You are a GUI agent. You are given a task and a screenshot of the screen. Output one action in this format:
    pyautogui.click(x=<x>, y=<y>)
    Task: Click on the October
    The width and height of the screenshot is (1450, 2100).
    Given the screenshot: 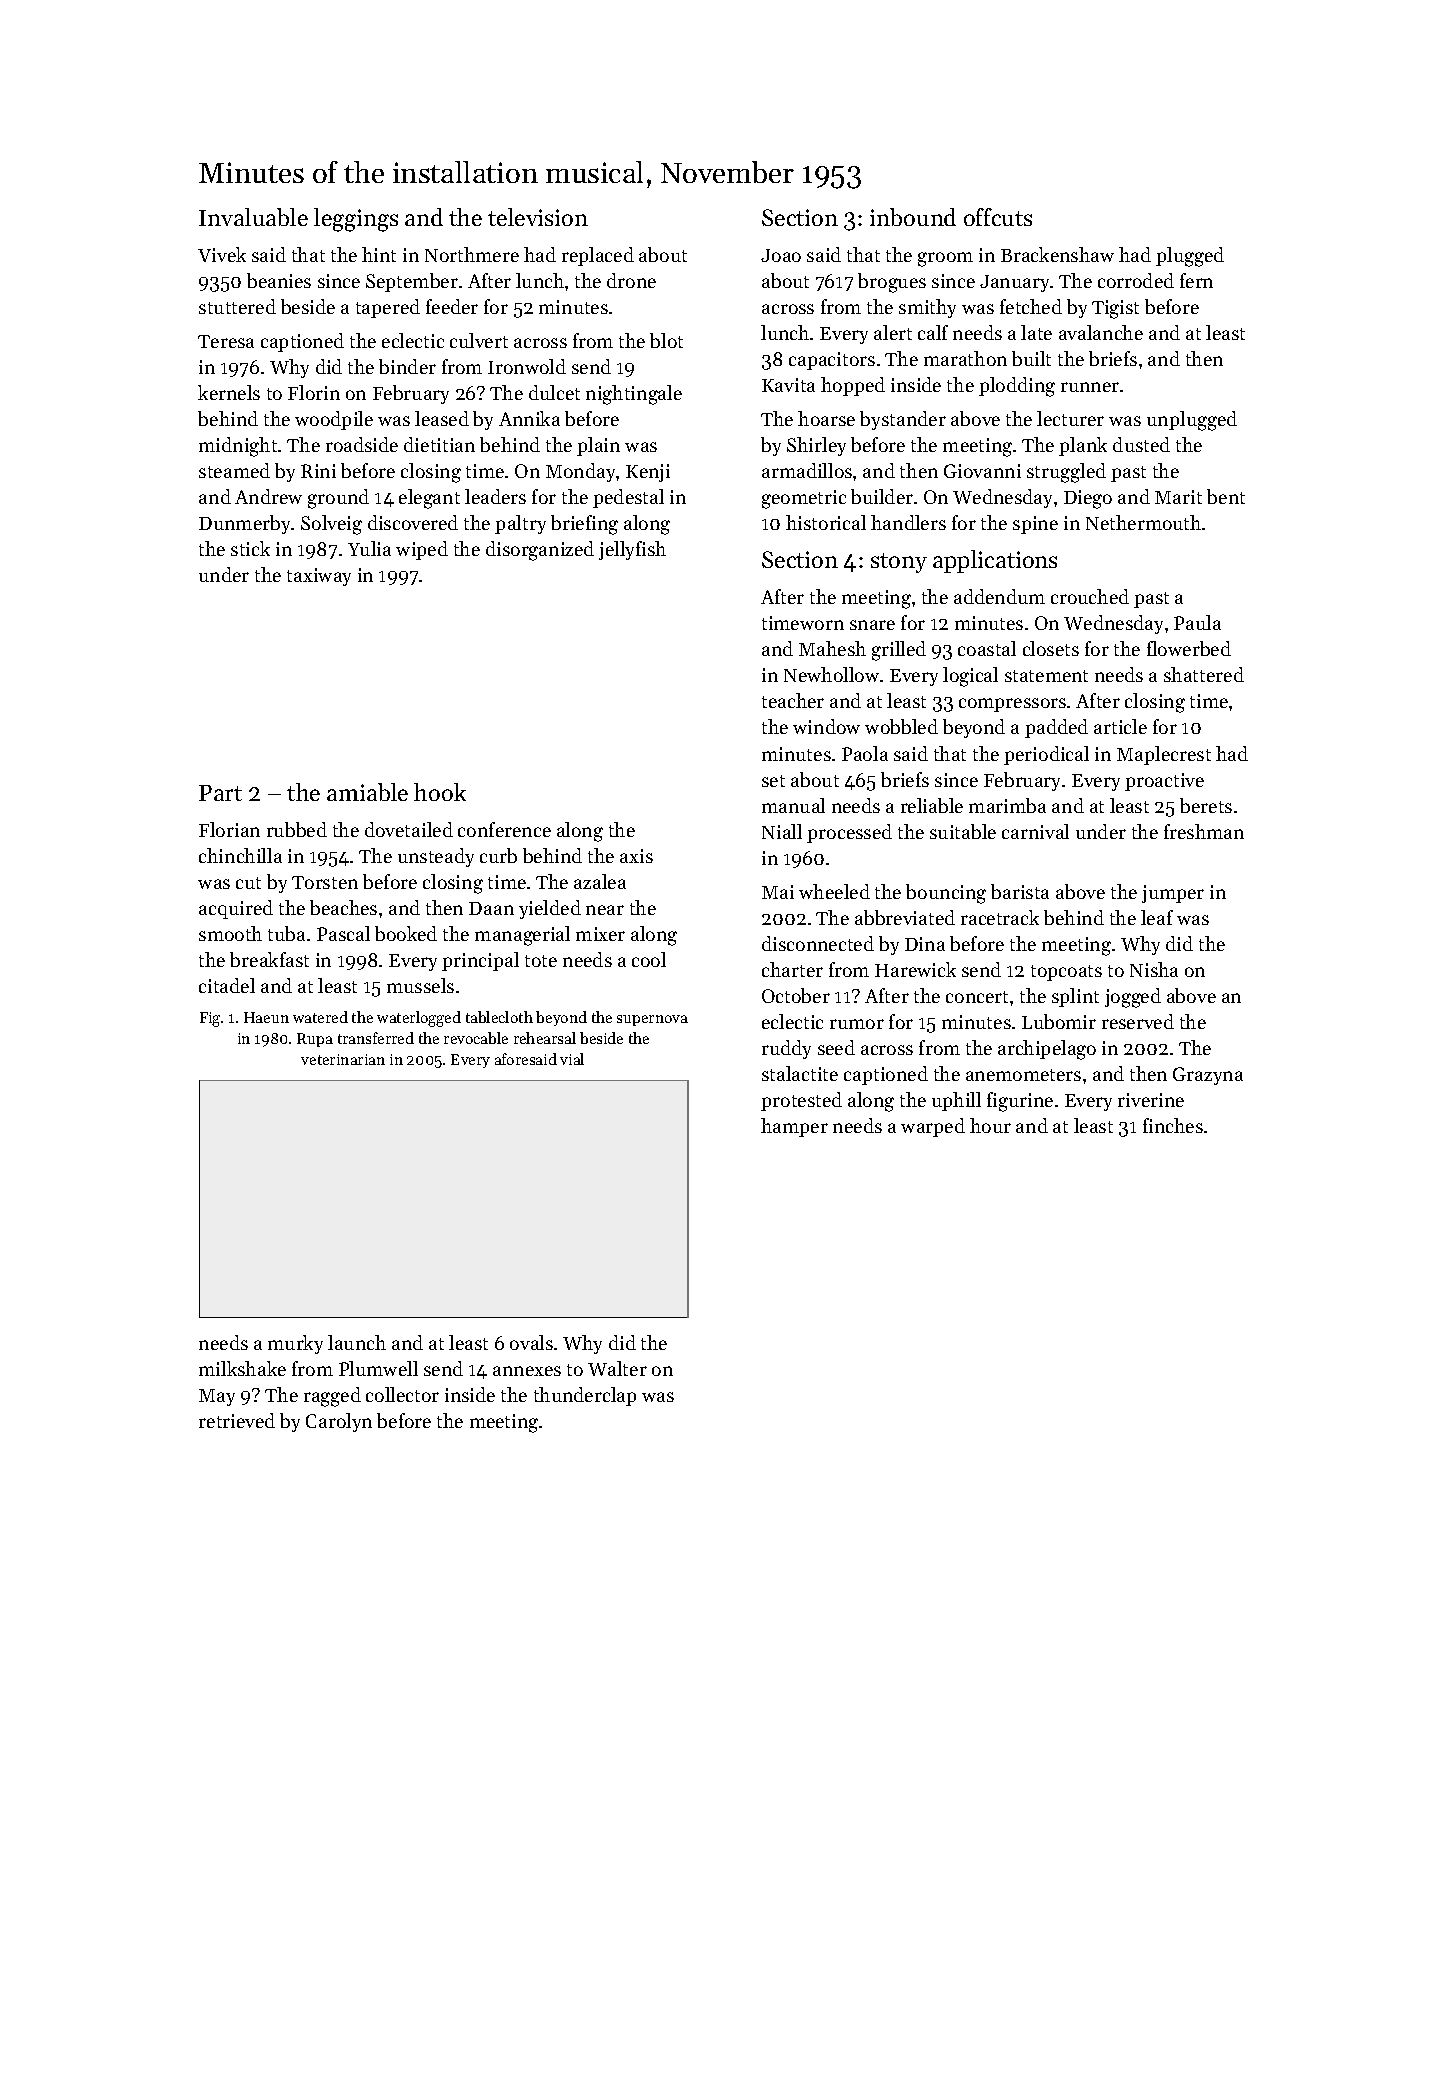 What is the action you would take?
    pyautogui.click(x=796, y=995)
